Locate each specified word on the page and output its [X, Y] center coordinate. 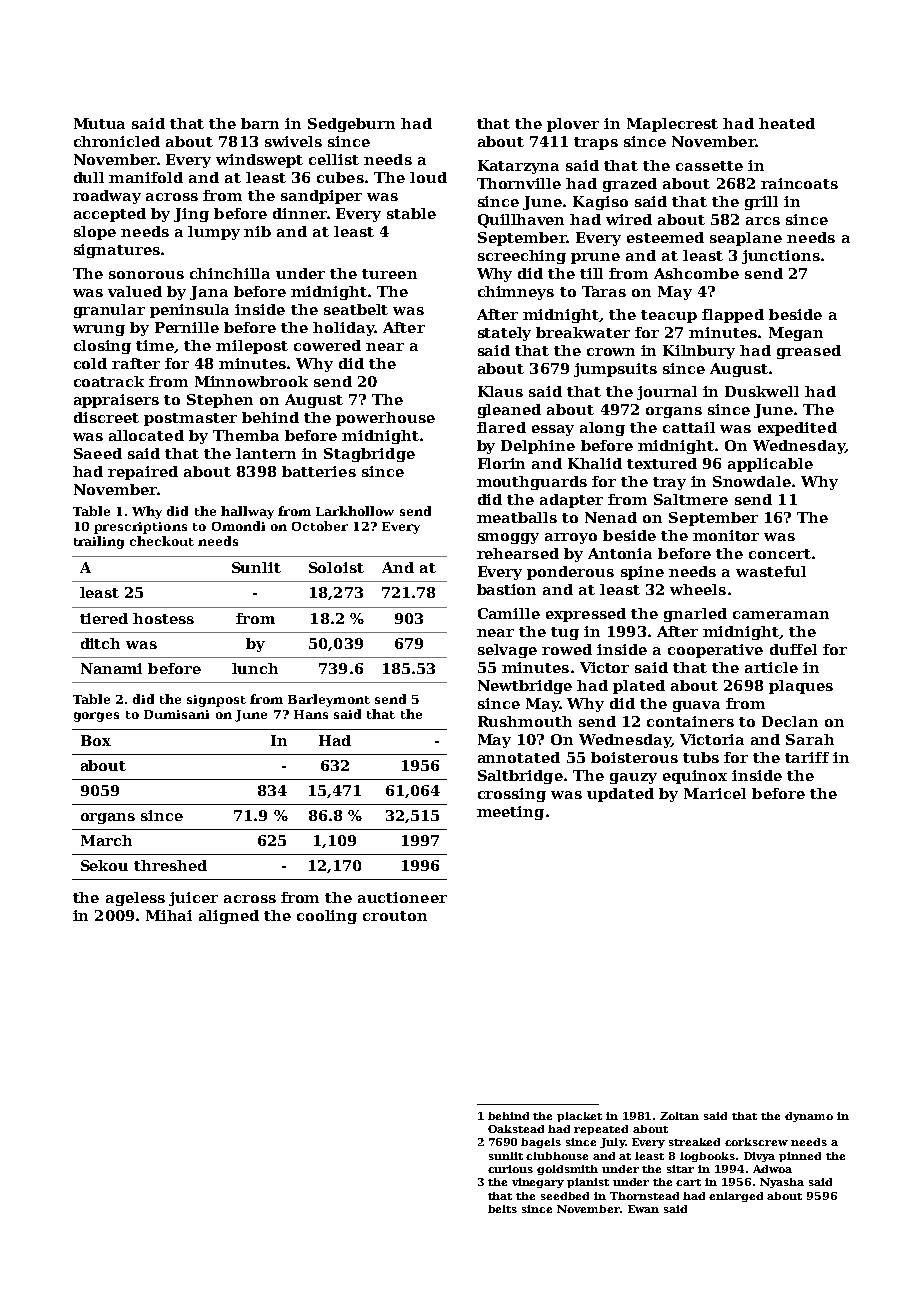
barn [260, 123]
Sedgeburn [351, 125]
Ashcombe [696, 273]
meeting [510, 813]
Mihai [169, 915]
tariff [807, 757]
